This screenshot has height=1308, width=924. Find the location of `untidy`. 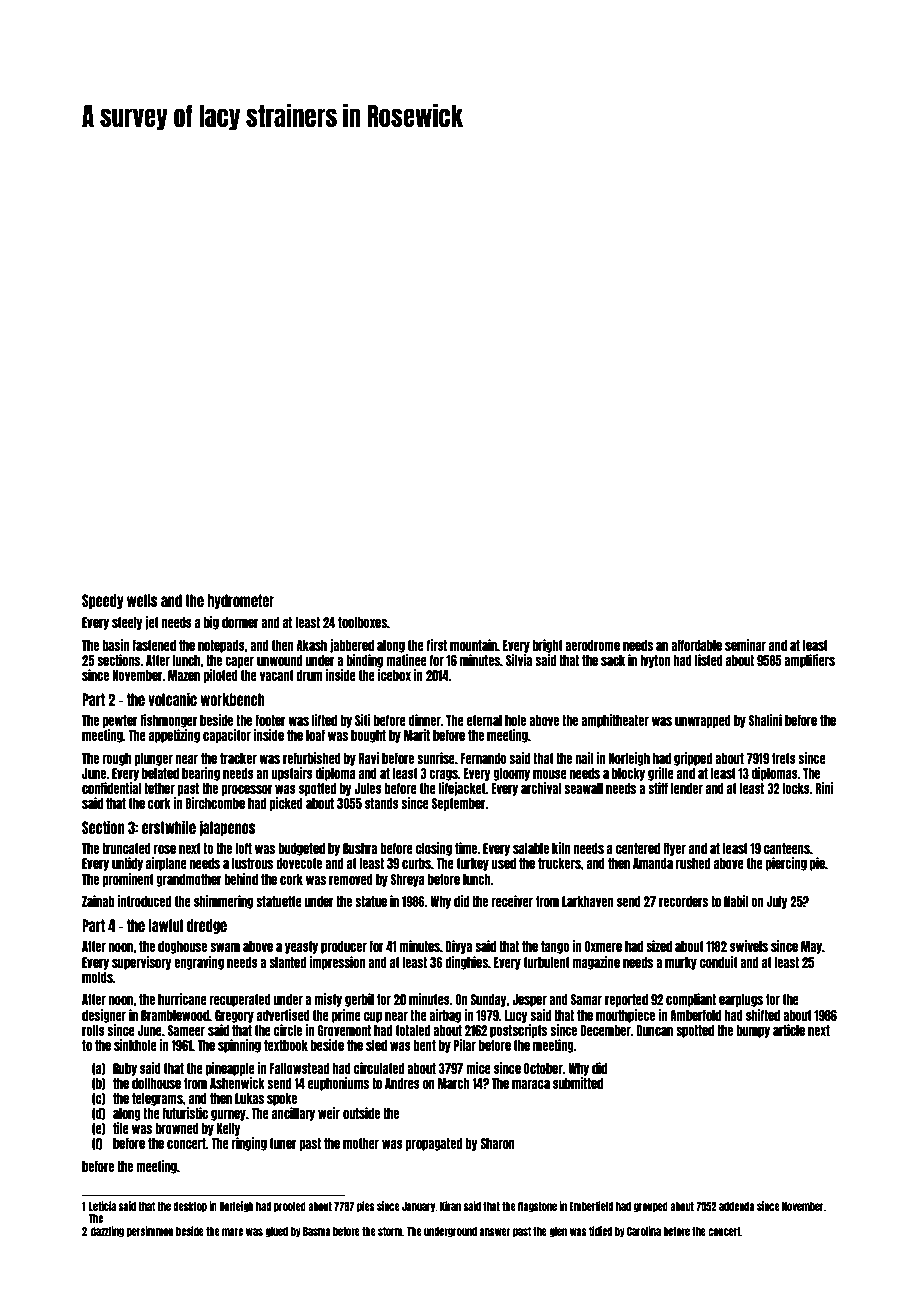

untidy is located at coordinates (127, 864).
